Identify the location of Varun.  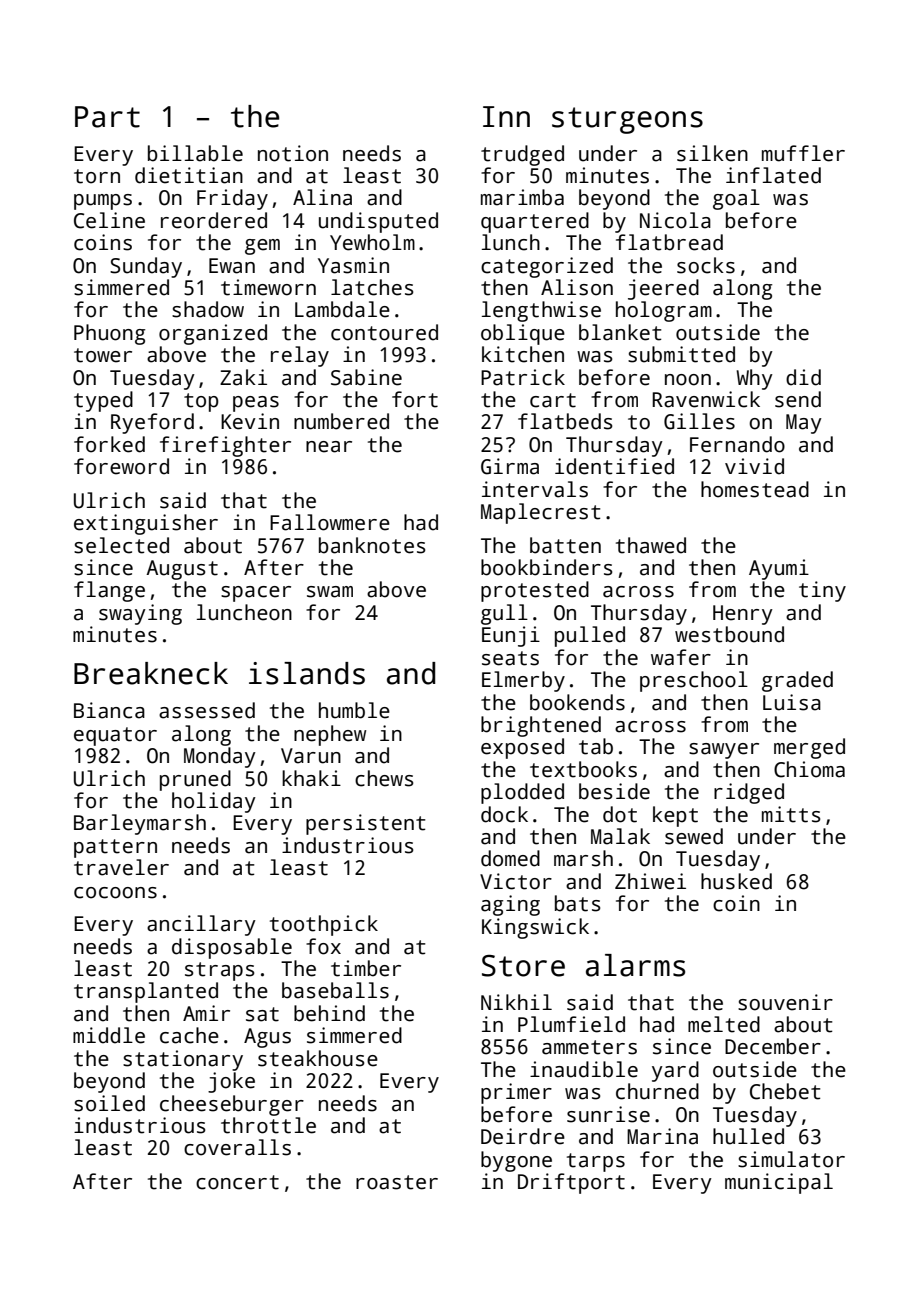
(311, 756).
